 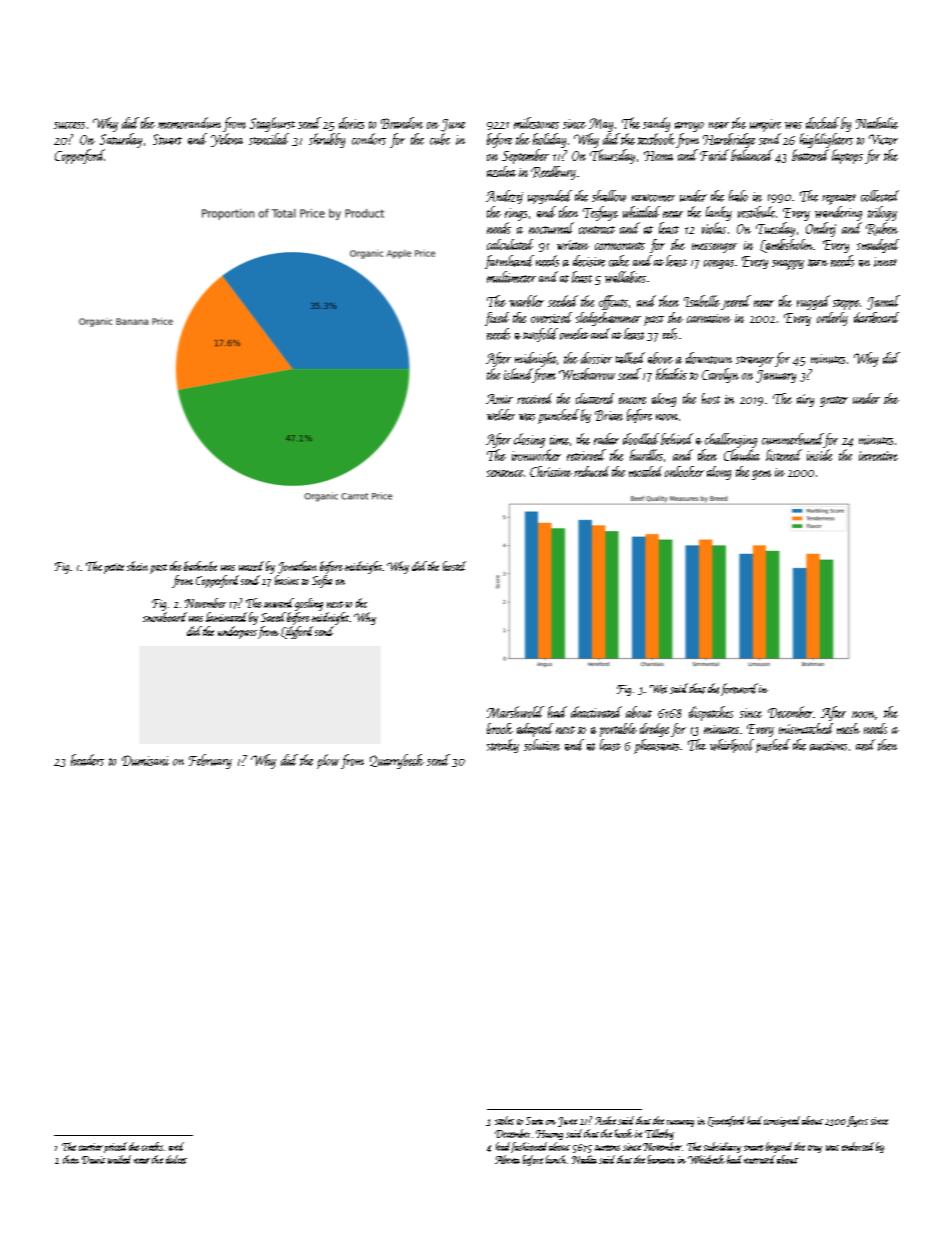 What do you see at coordinates (822, 123) in the screenshot?
I see `docked` at bounding box center [822, 123].
